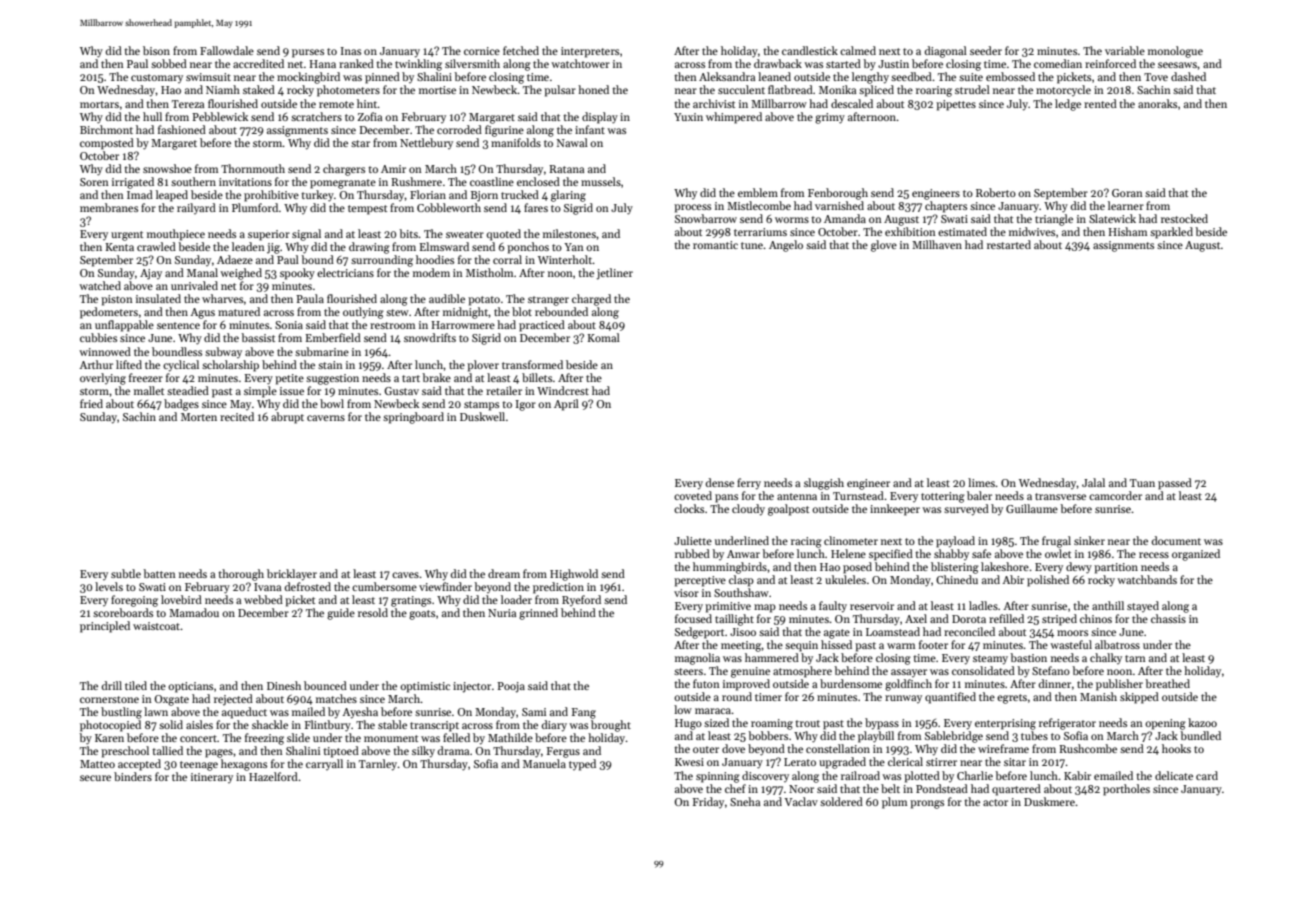  What do you see at coordinates (308, 53) in the page?
I see `purses` at bounding box center [308, 53].
